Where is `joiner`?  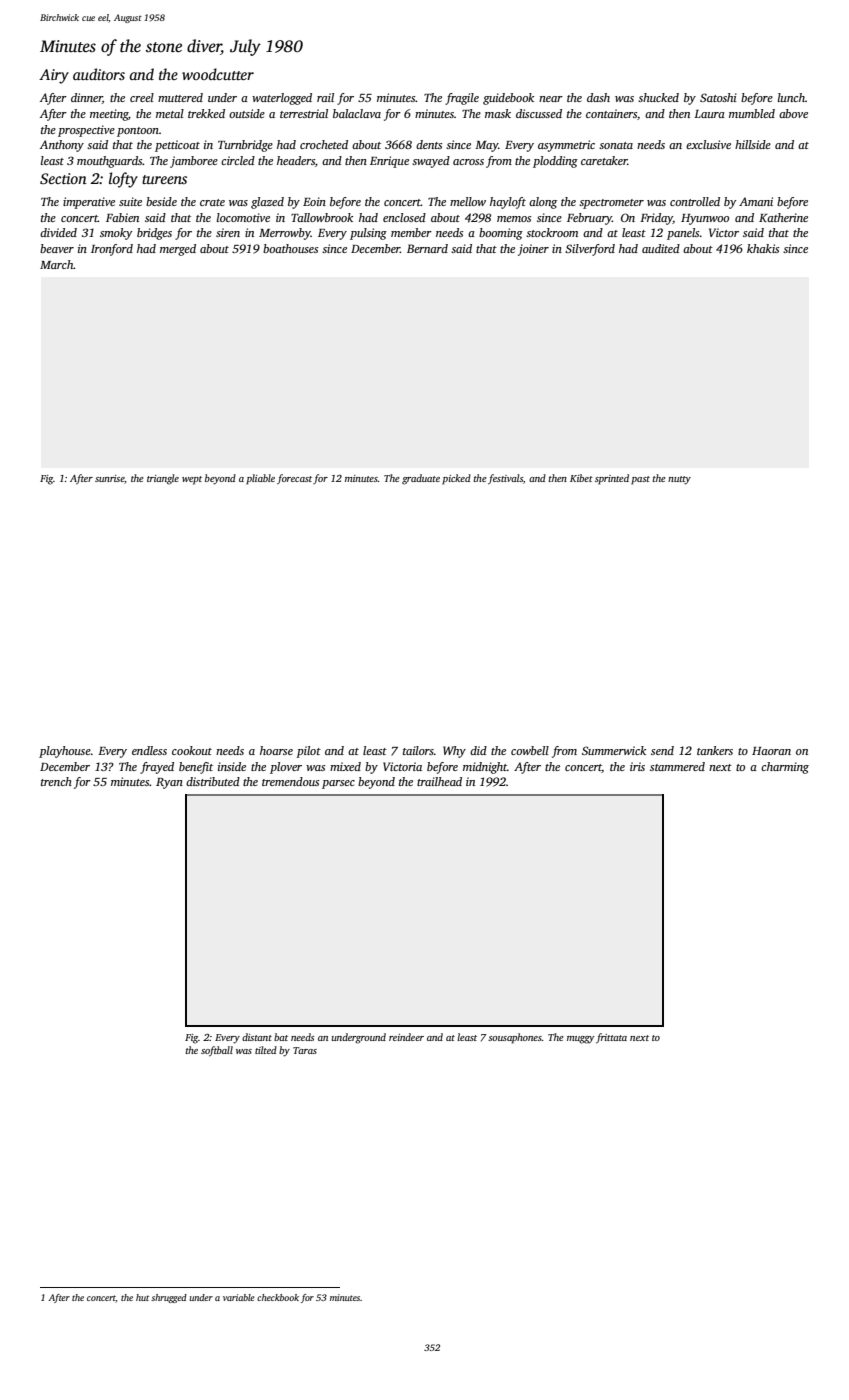 joiner is located at coordinates (533, 250).
